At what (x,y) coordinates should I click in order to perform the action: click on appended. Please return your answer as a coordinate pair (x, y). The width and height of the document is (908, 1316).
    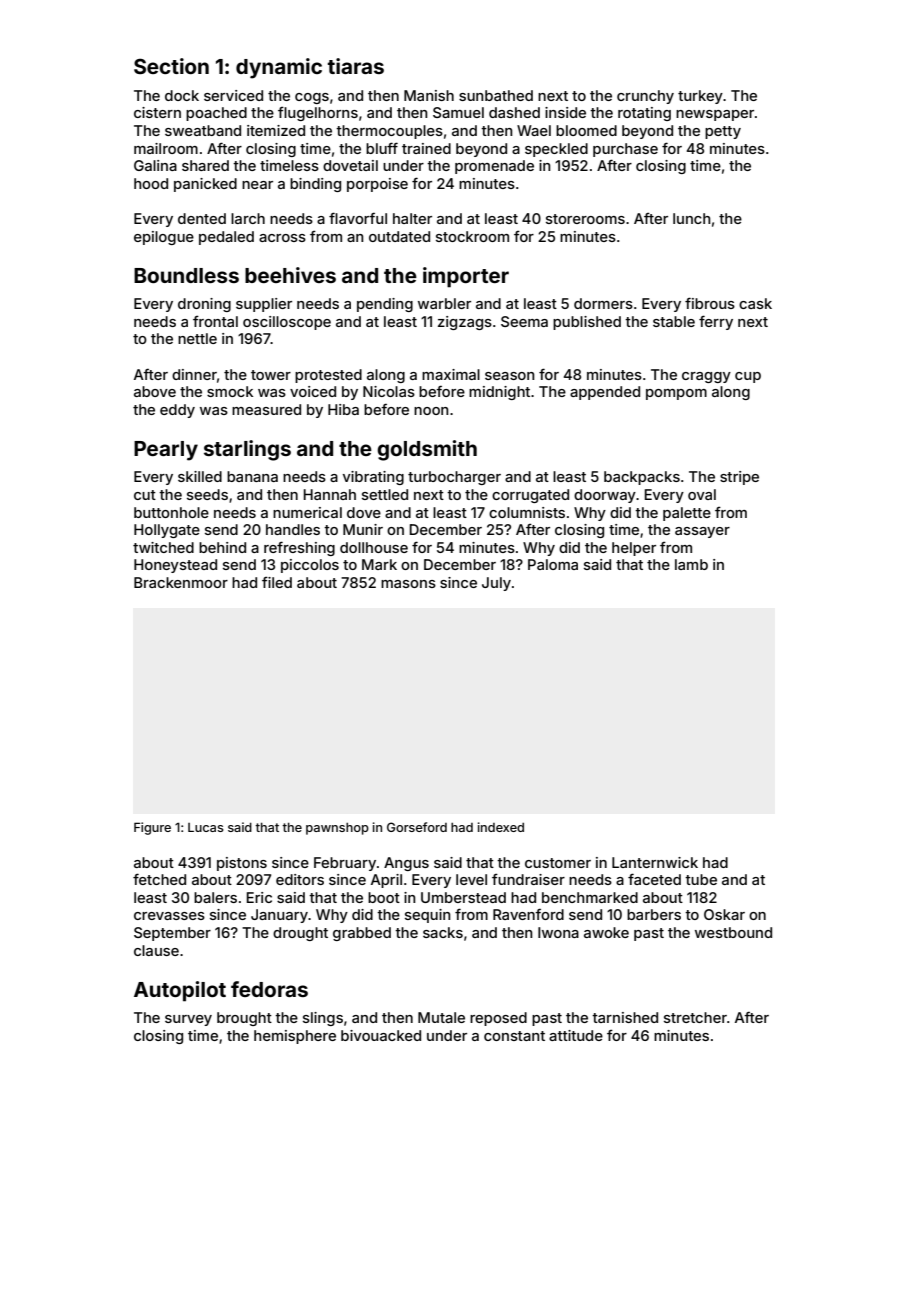
    Looking at the image, I should click on (605, 393).
